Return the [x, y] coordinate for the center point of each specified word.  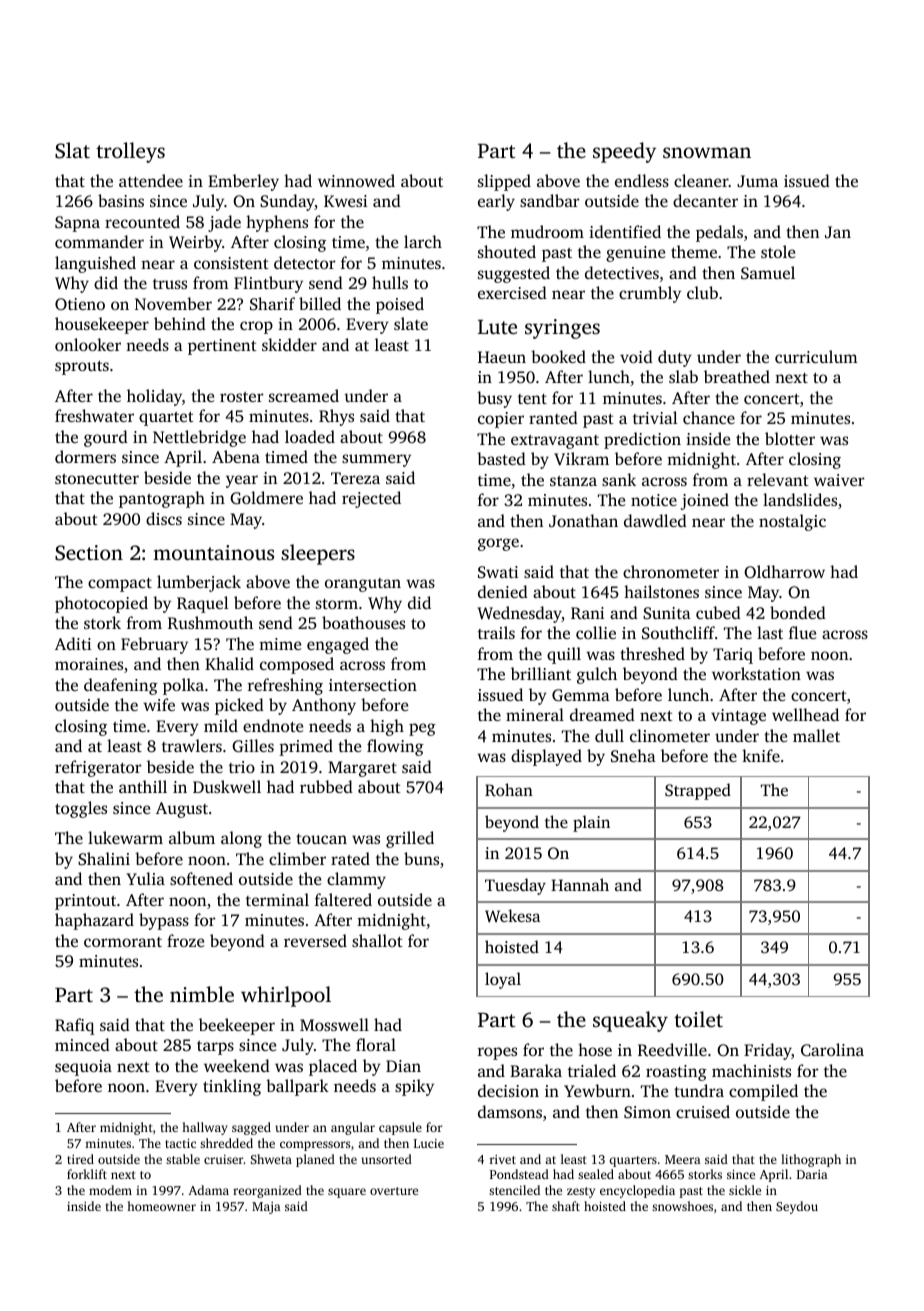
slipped [504, 182]
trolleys [130, 152]
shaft [566, 1206]
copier [501, 420]
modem [110, 1190]
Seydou [797, 1207]
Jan [838, 232]
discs [164, 518]
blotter [790, 438]
